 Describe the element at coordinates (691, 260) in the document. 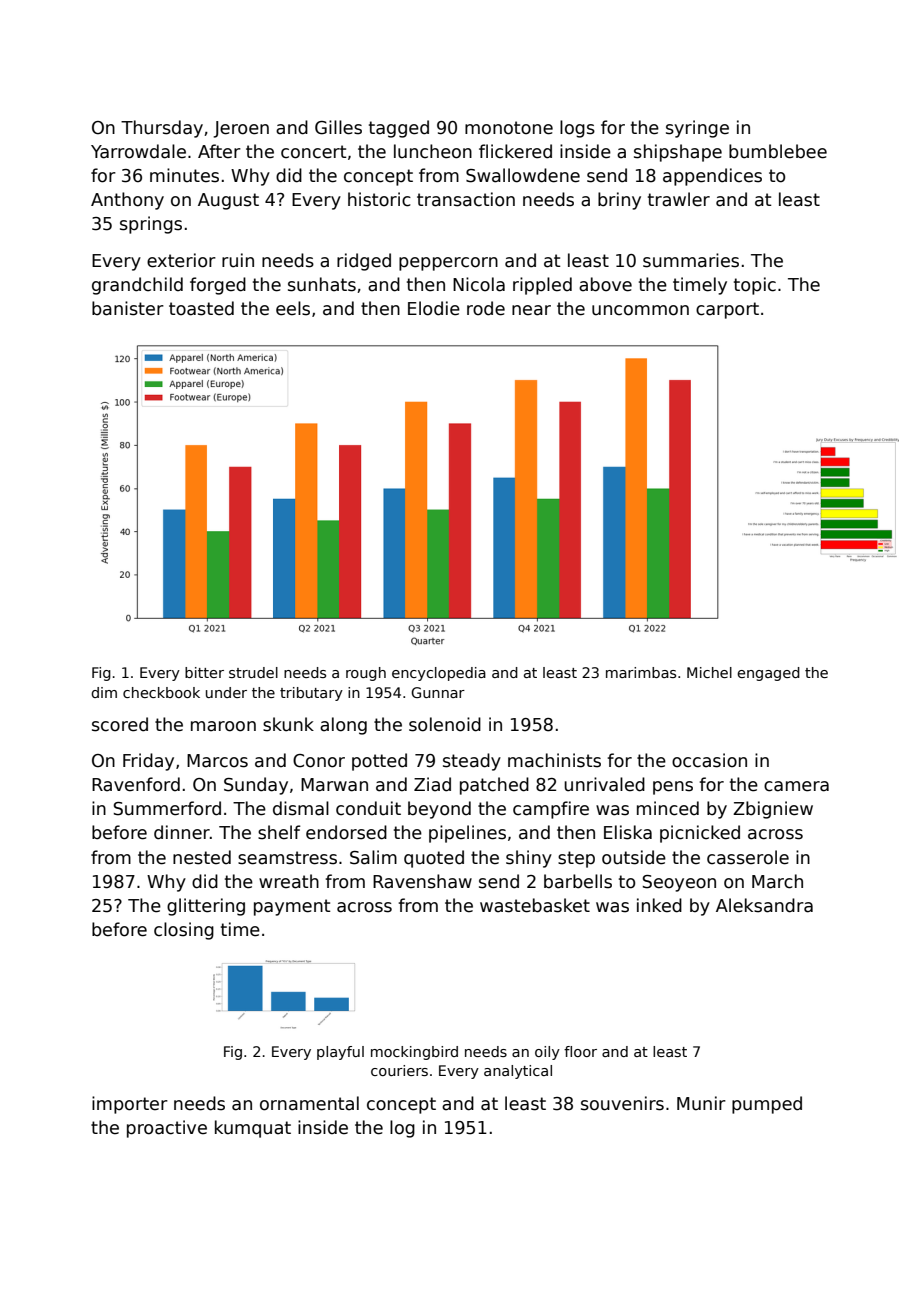

I see `summaries` at that location.
